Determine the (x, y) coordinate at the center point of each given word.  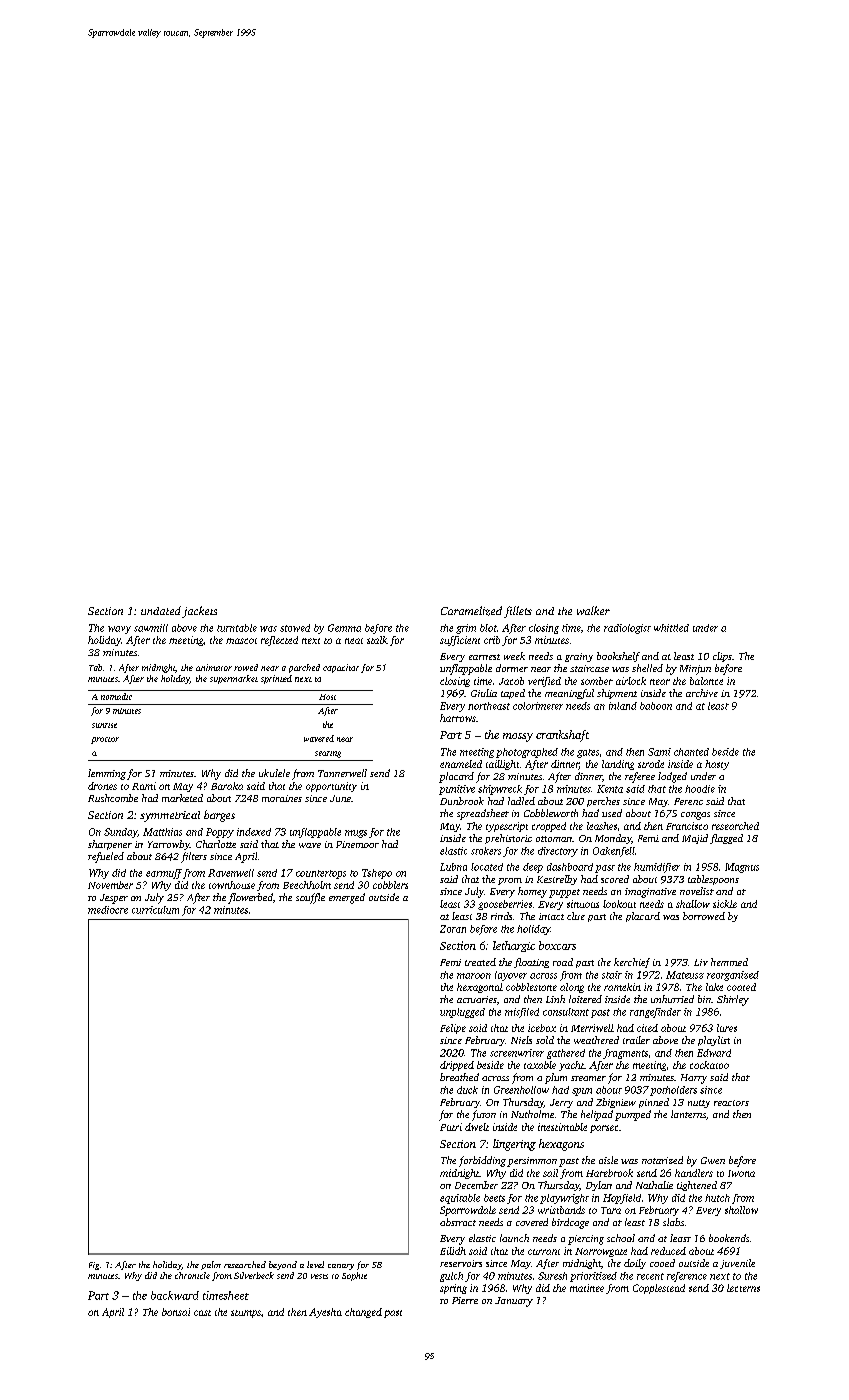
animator (214, 667)
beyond (283, 1265)
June (340, 798)
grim (466, 629)
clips (722, 657)
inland (623, 706)
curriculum (155, 910)
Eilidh (453, 1251)
